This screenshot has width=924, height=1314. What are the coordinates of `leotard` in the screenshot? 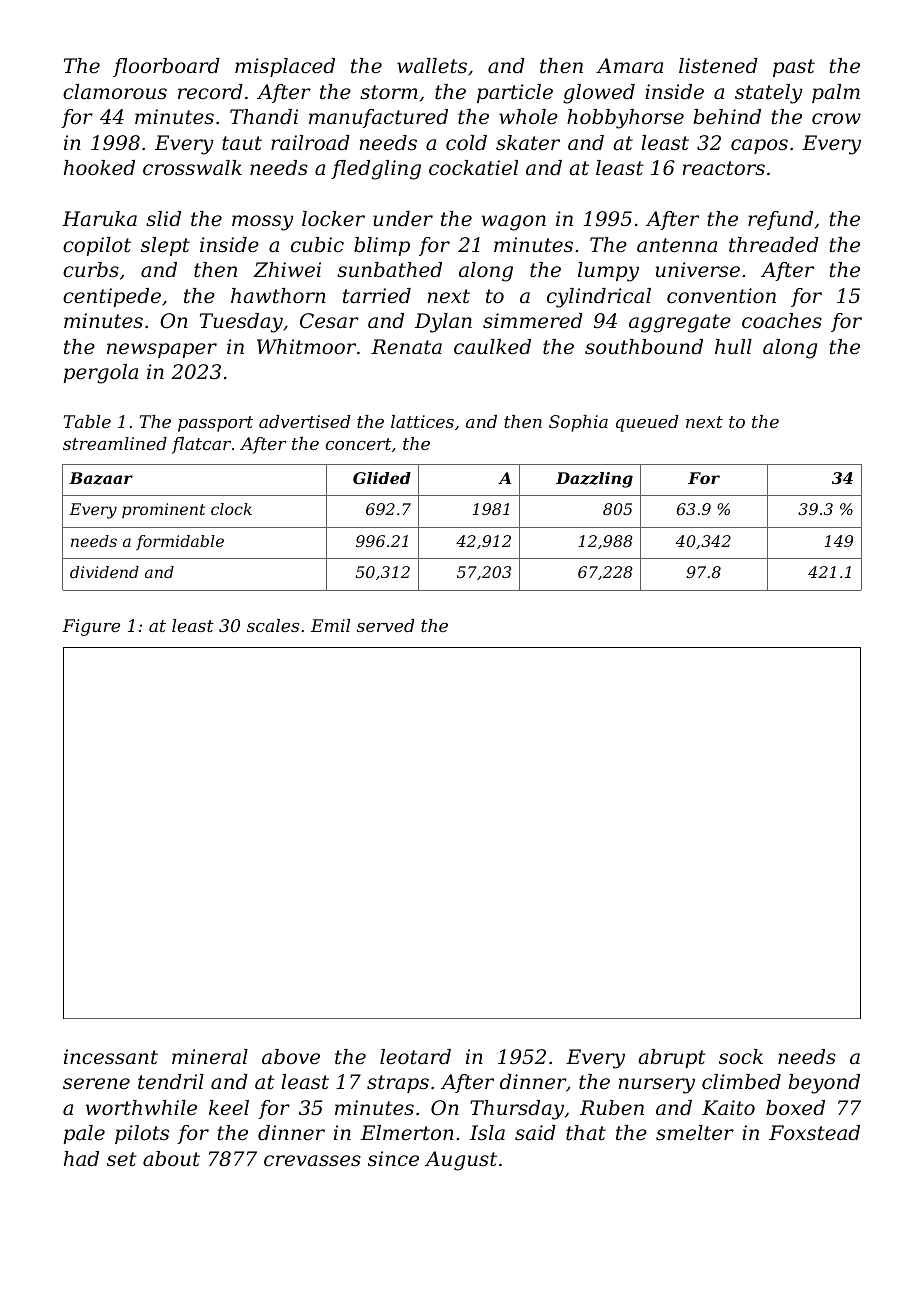 It's located at (415, 1057).
